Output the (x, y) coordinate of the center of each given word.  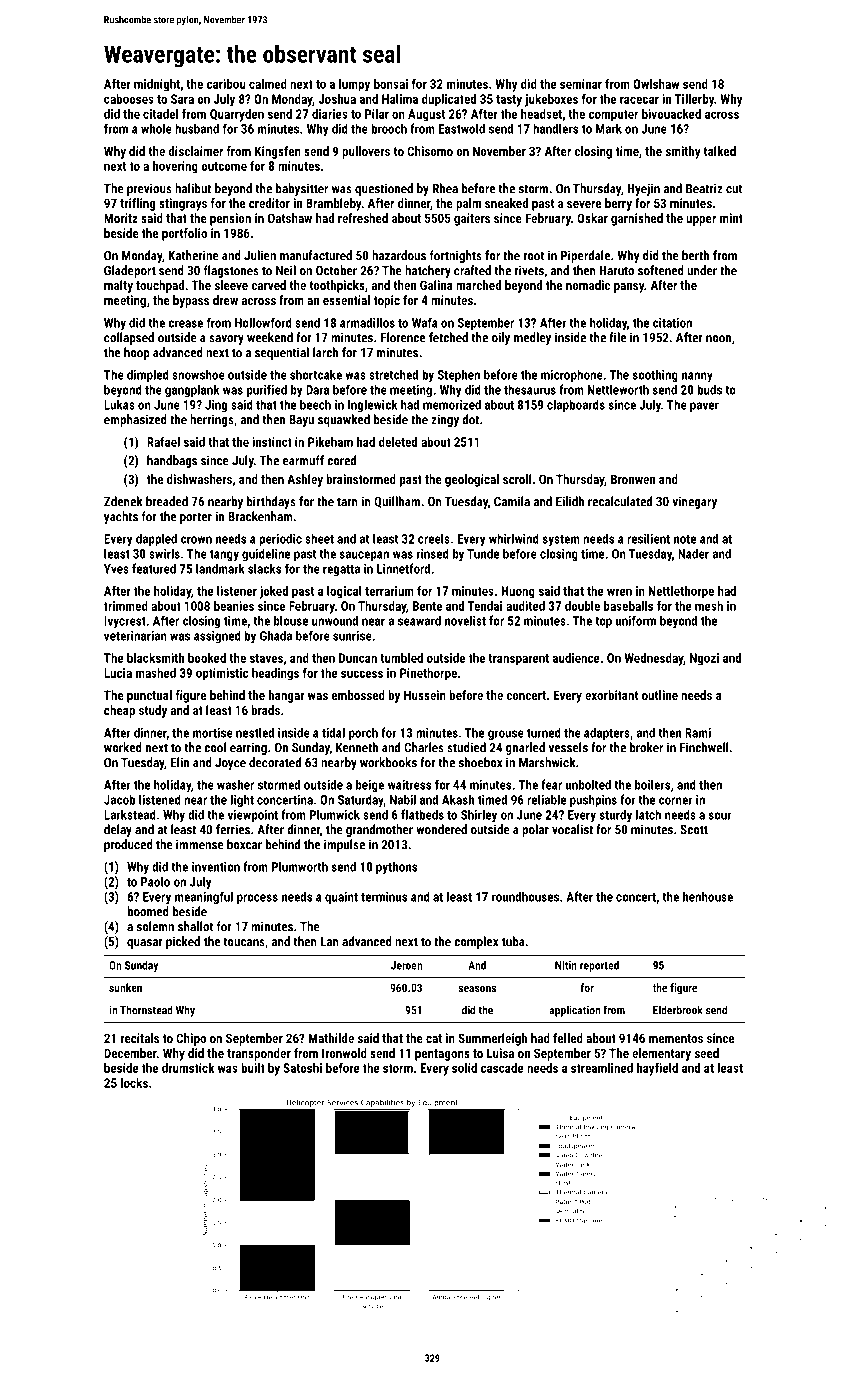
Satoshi (302, 1068)
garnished (637, 219)
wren (619, 592)
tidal (333, 732)
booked (207, 658)
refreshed (363, 218)
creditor (269, 203)
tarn (347, 502)
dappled (156, 540)
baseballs (628, 606)
